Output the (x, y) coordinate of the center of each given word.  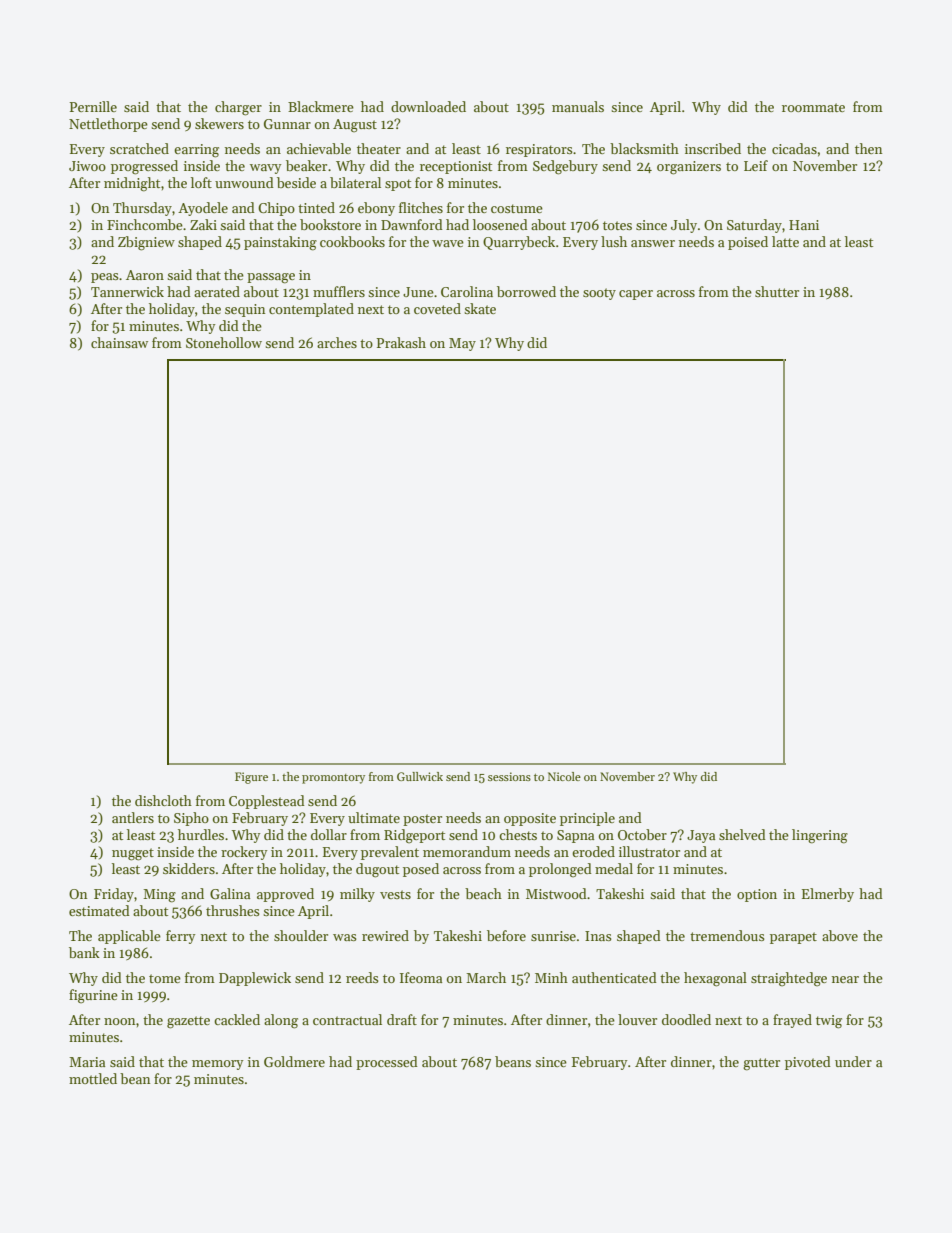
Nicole (564, 776)
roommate (813, 107)
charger (238, 108)
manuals (578, 106)
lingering (820, 836)
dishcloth (163, 800)
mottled (93, 1078)
